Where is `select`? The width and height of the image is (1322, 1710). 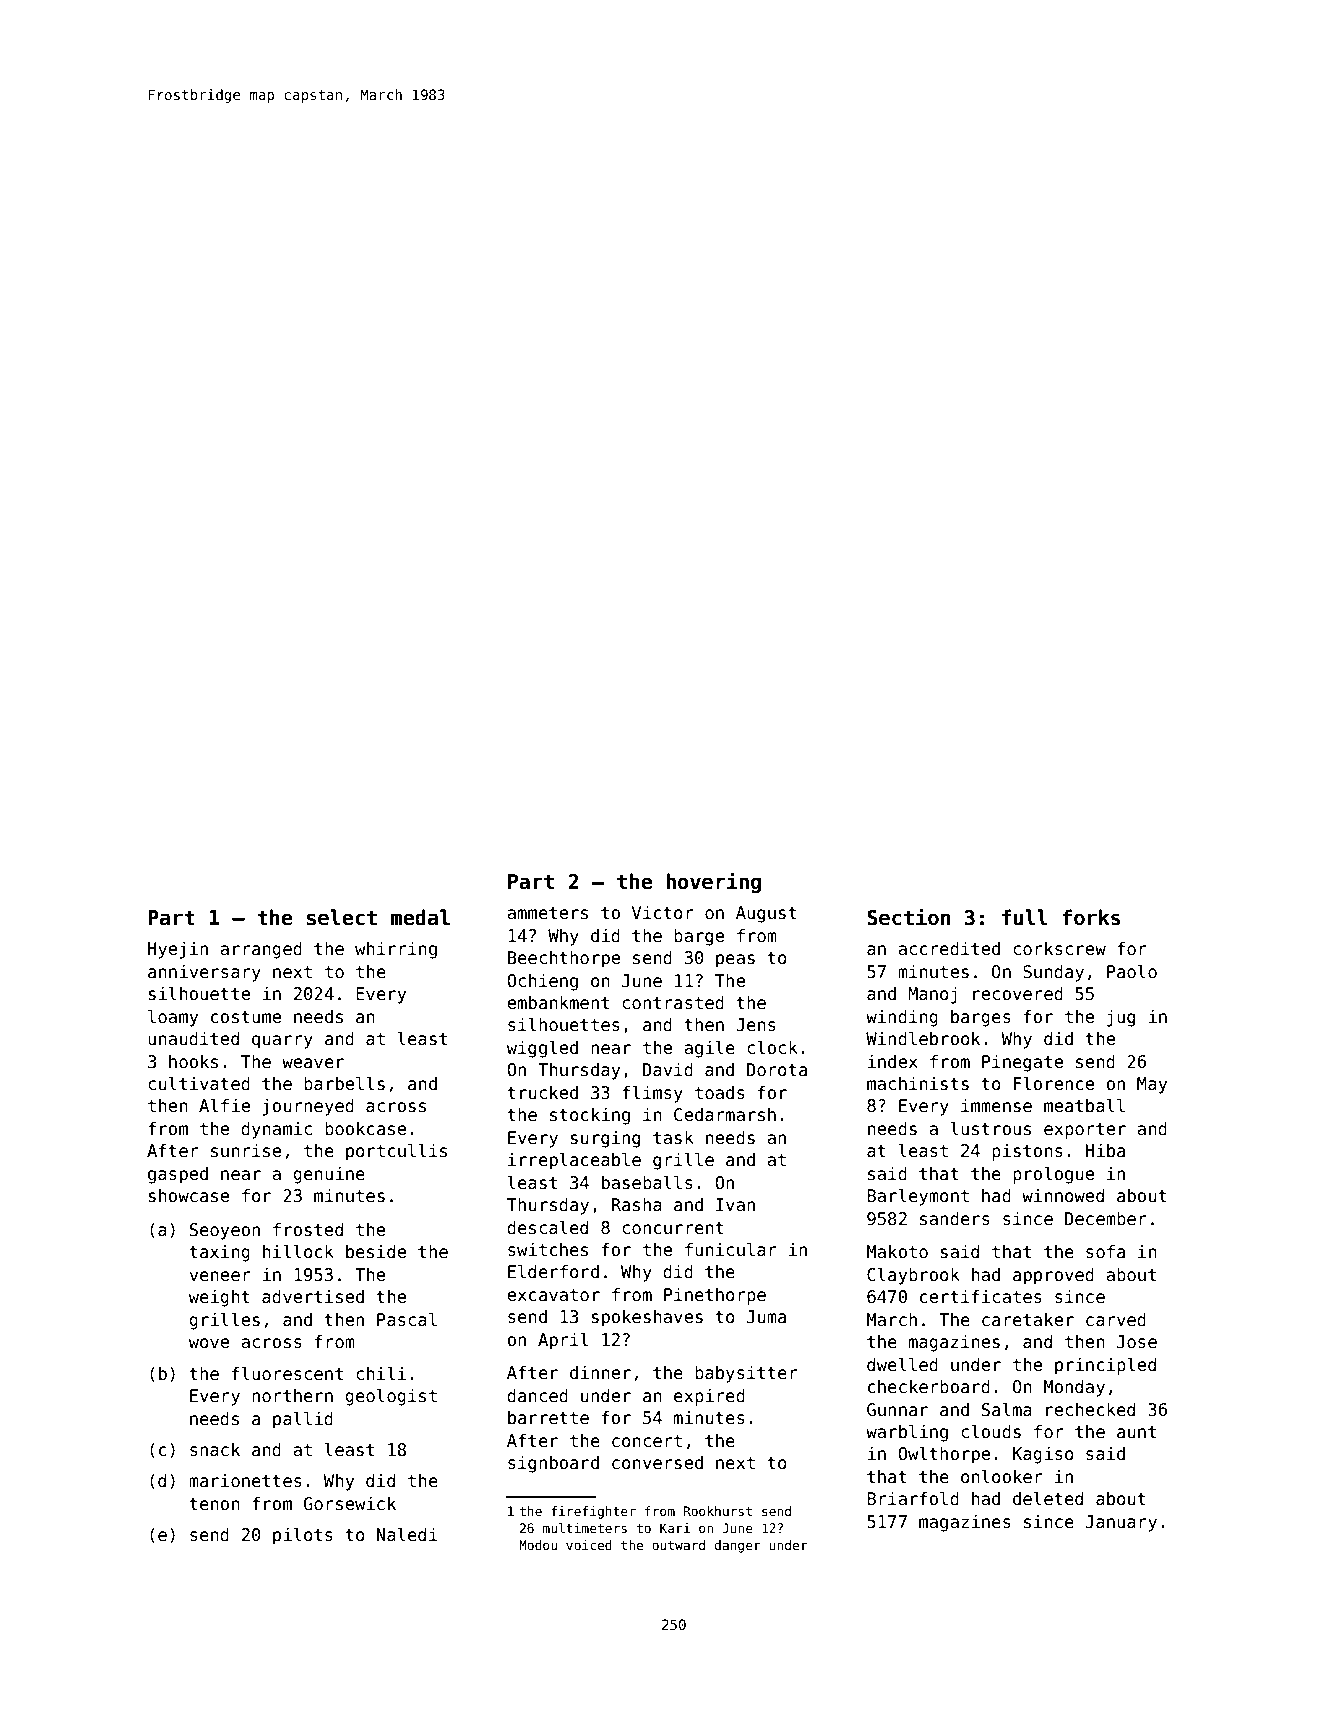 select is located at coordinates (342, 917).
